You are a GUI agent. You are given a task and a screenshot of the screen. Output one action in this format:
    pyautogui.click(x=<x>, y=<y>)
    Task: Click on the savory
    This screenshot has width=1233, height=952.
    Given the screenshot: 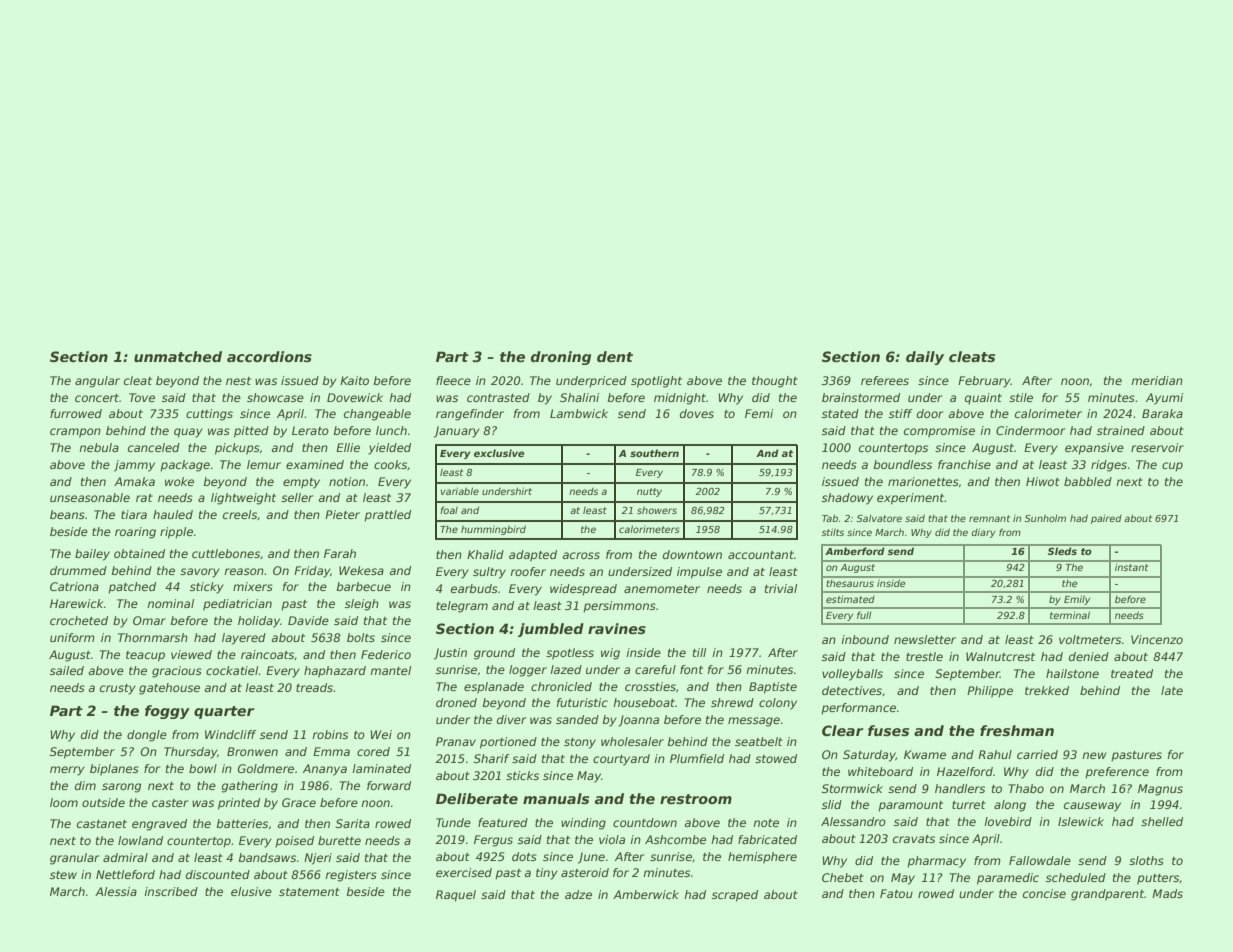 What is the action you would take?
    pyautogui.click(x=200, y=573)
